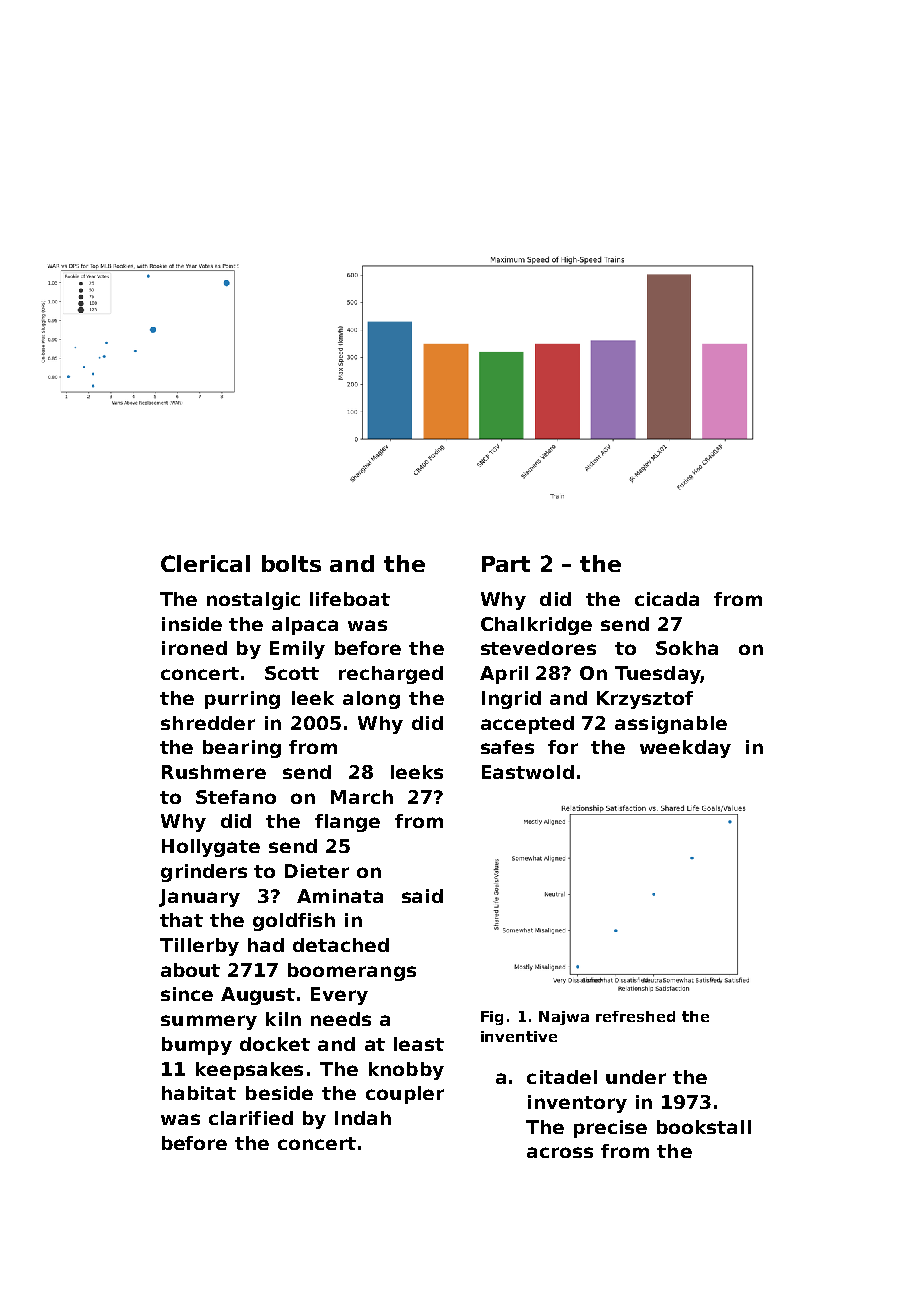  Describe the element at coordinates (422, 896) in the screenshot. I see `said` at that location.
